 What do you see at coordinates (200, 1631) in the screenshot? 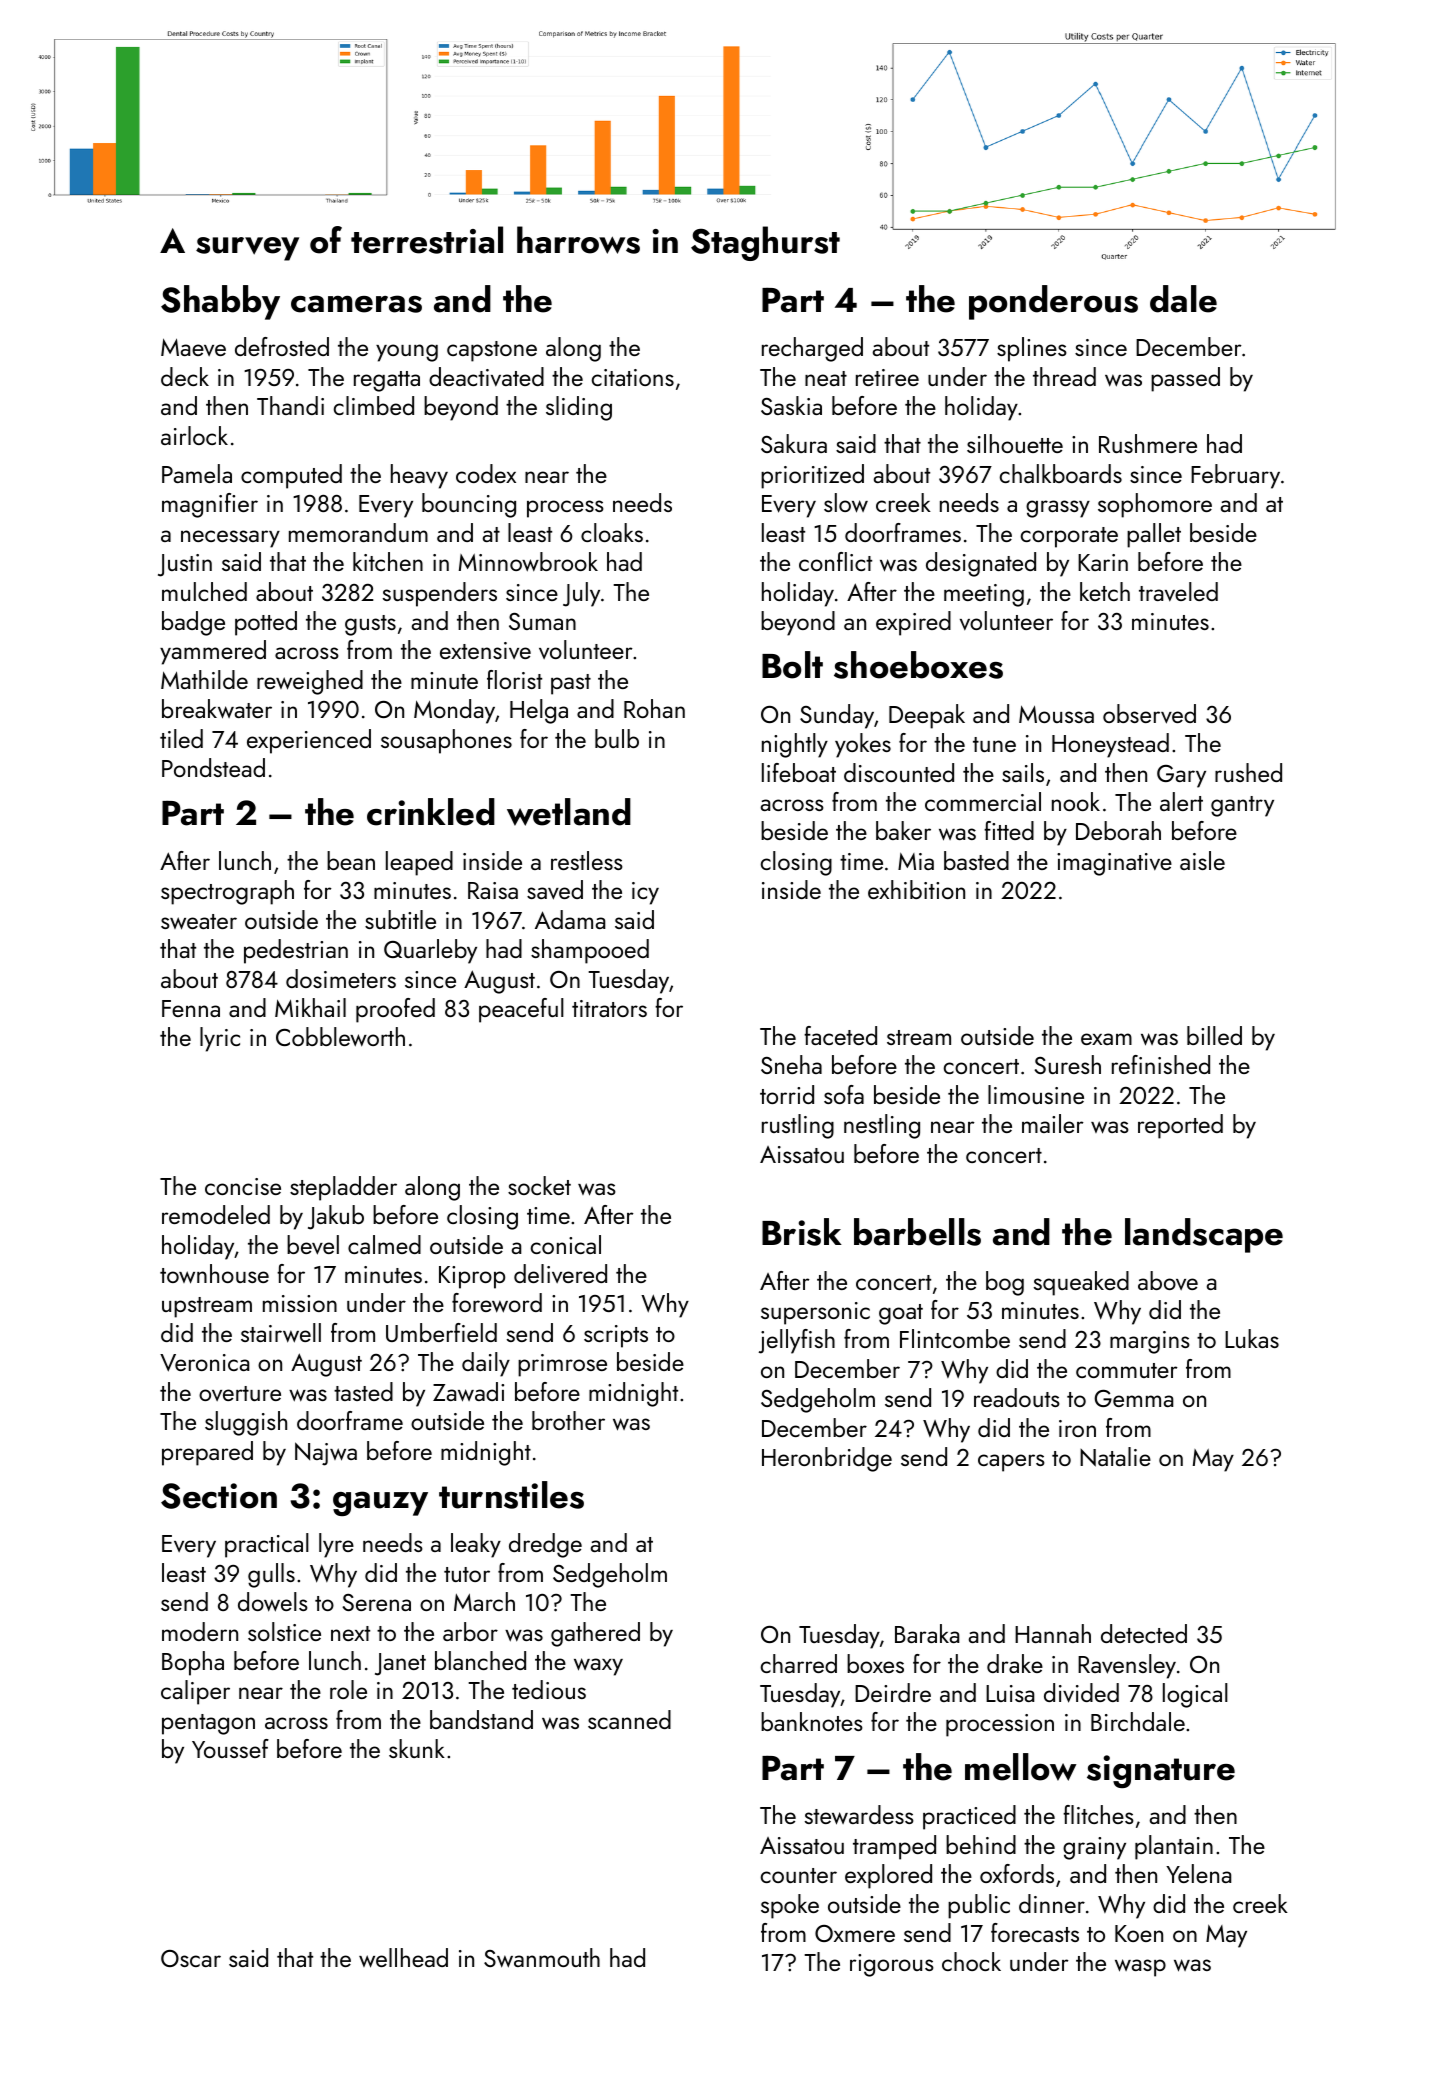
I see `modern` at bounding box center [200, 1631].
